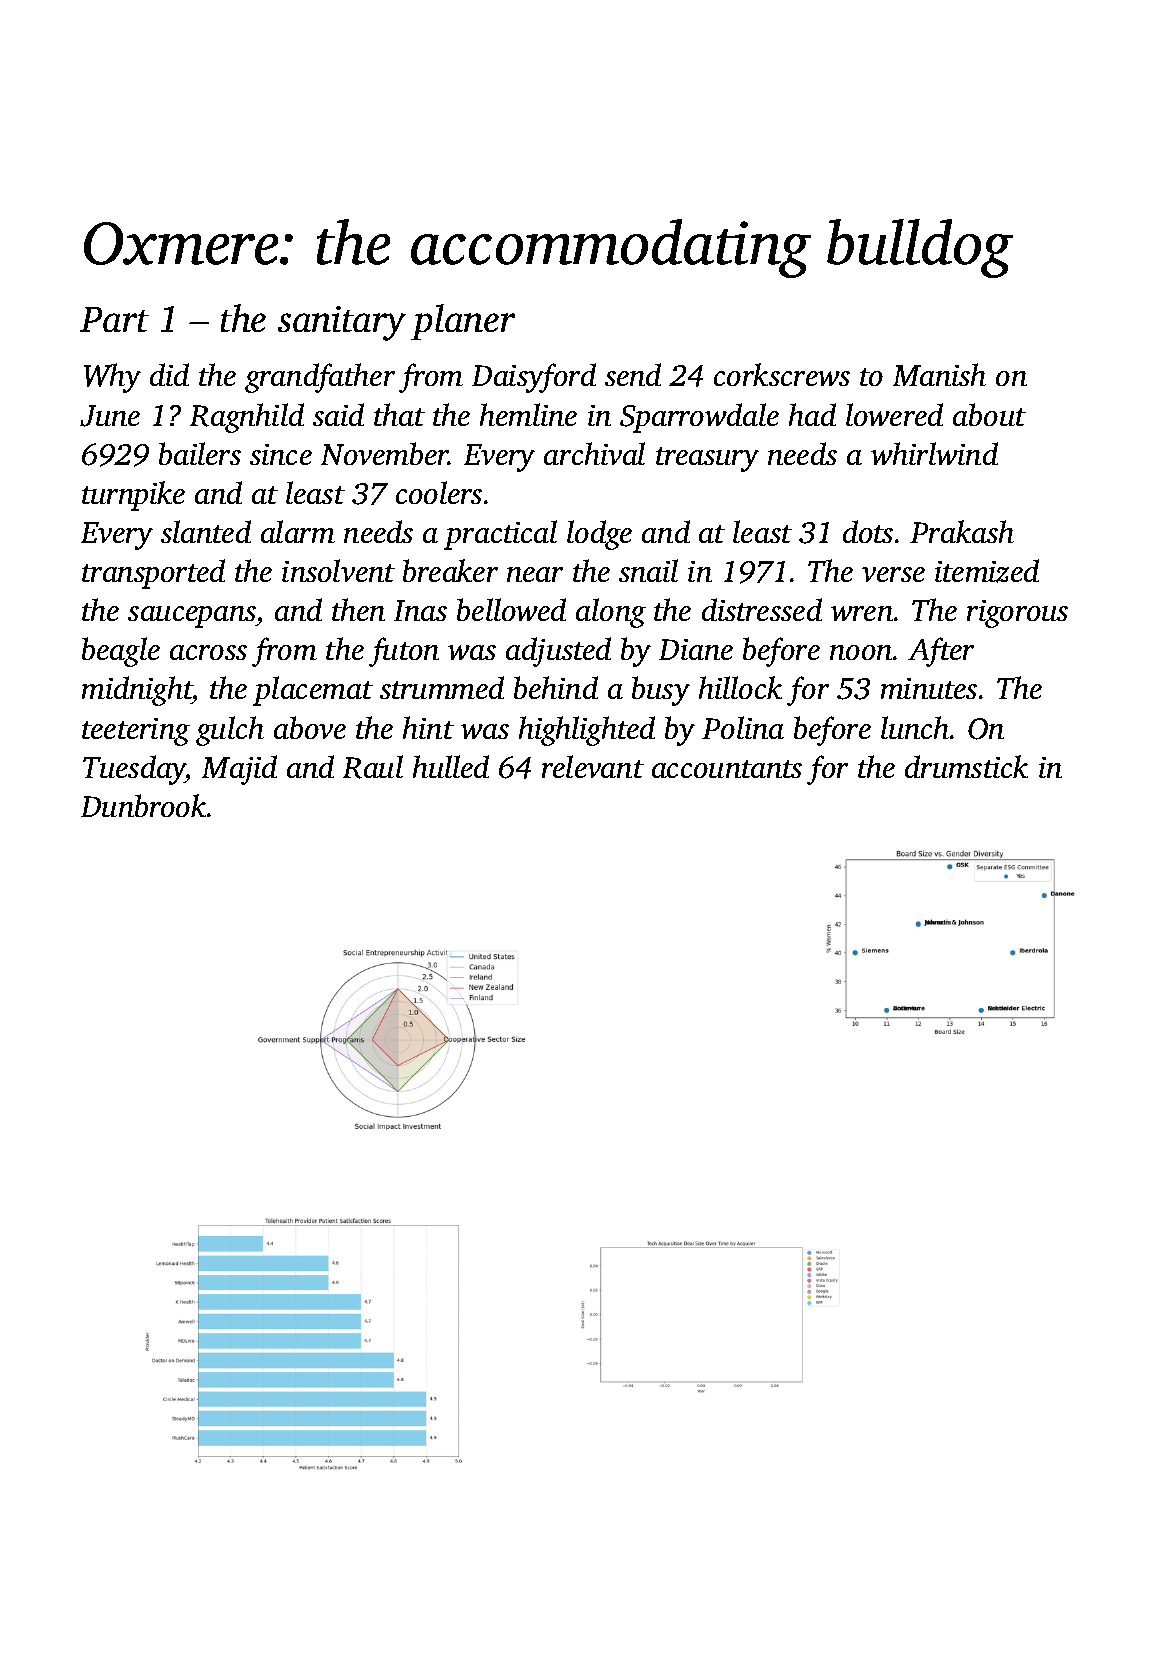 The image size is (1165, 1654). I want to click on Manish, so click(939, 374).
